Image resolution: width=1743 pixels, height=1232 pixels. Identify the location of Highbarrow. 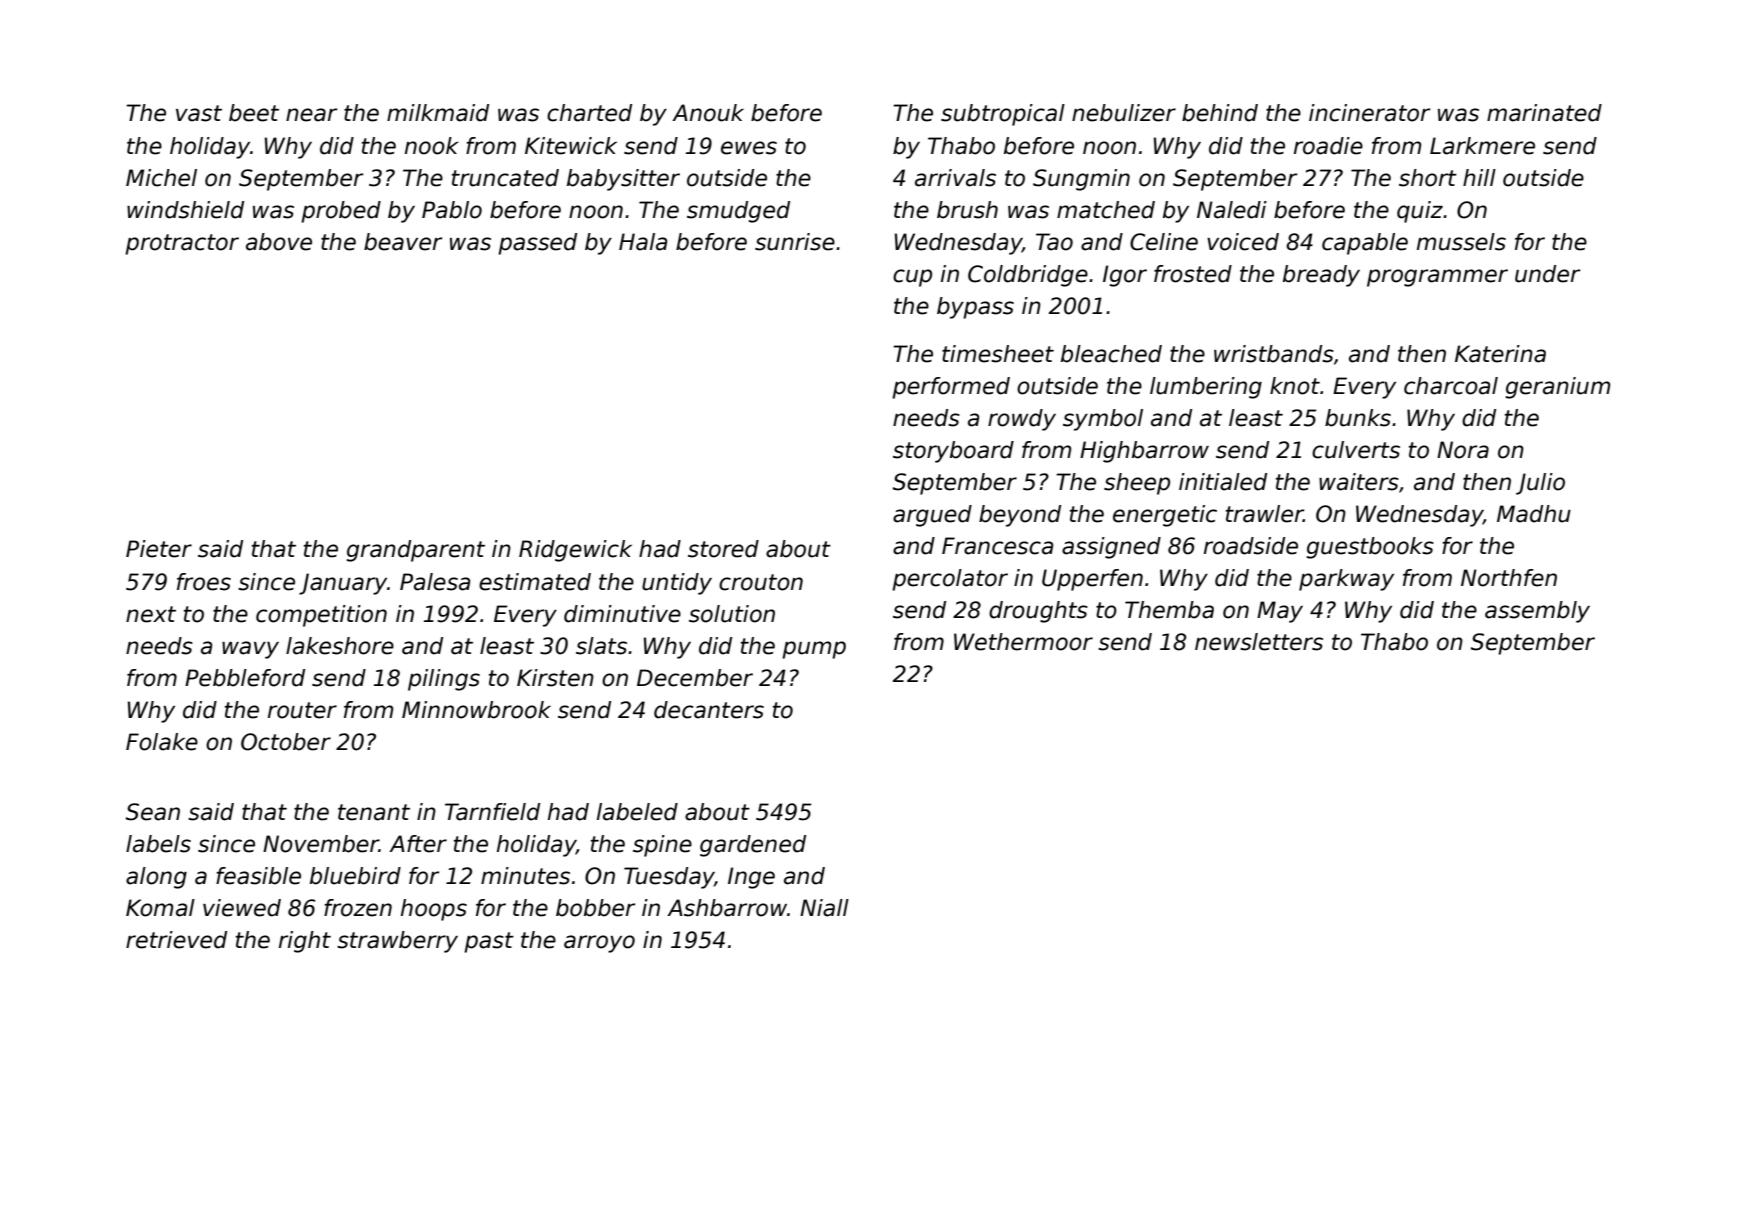
(1144, 452).
